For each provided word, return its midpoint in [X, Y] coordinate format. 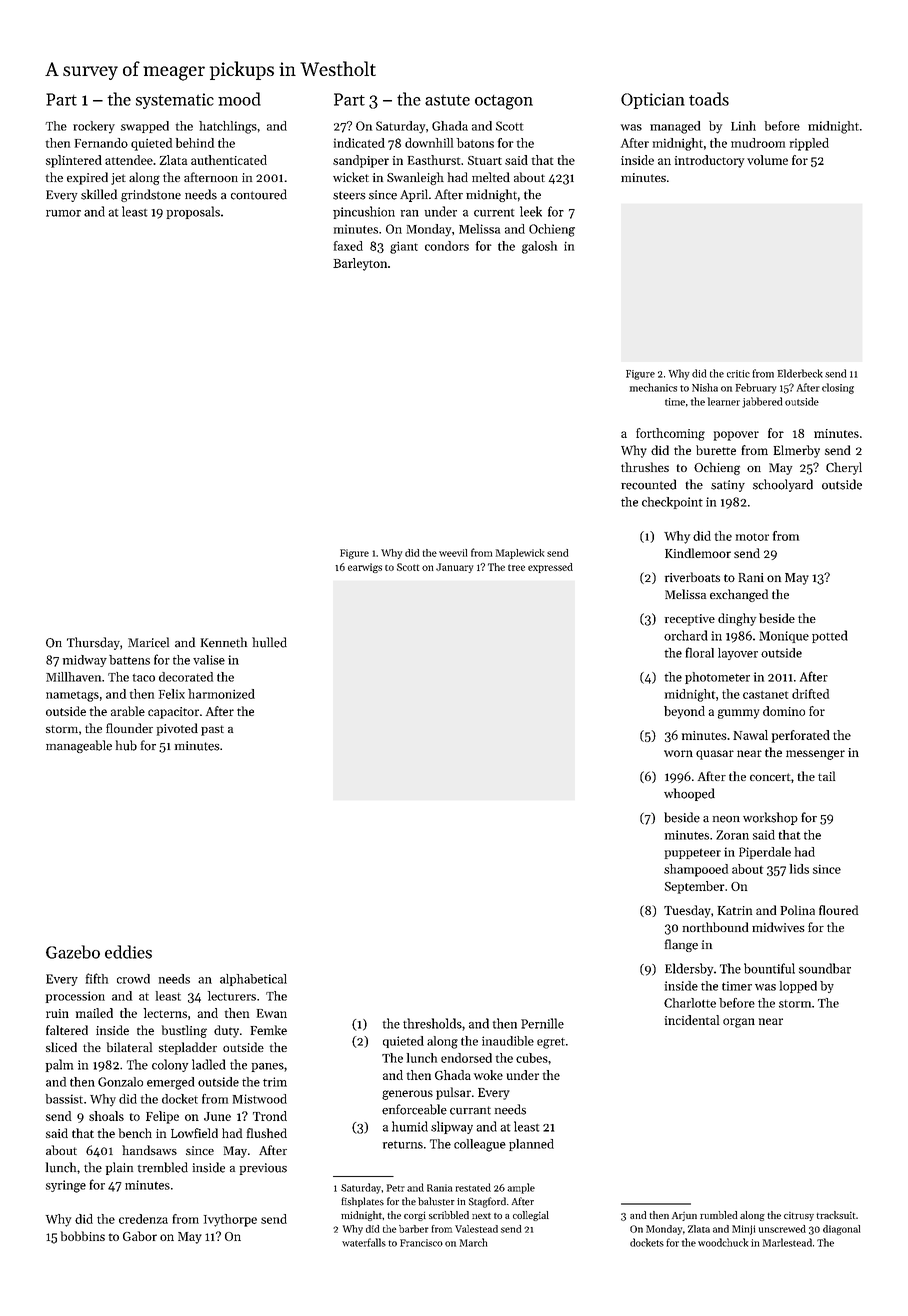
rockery [94, 127]
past [212, 730]
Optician [653, 101]
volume [767, 160]
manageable [79, 746]
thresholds [432, 1023]
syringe [66, 1186]
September [695, 887]
